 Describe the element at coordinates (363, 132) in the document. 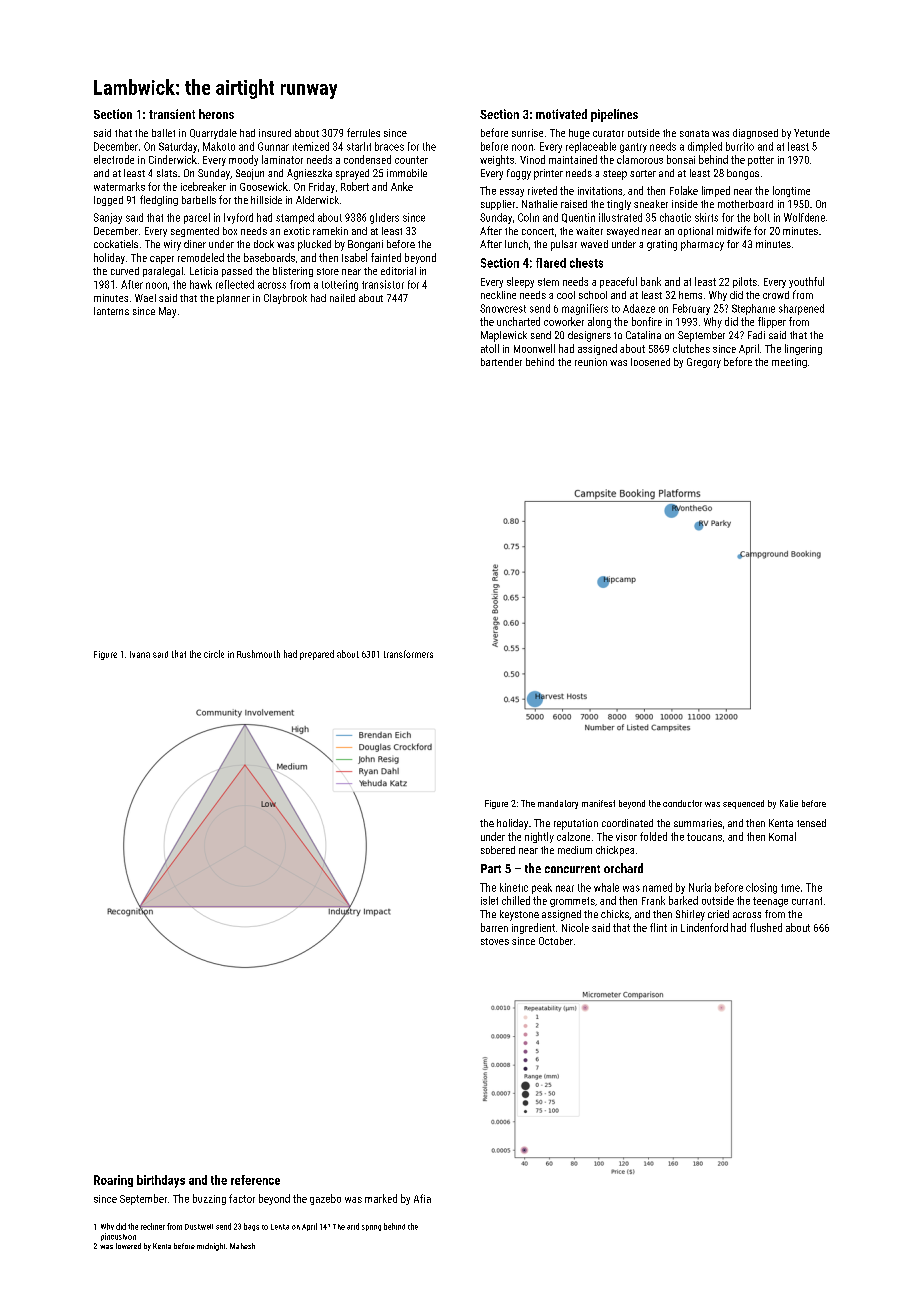

I see `ferrules` at that location.
